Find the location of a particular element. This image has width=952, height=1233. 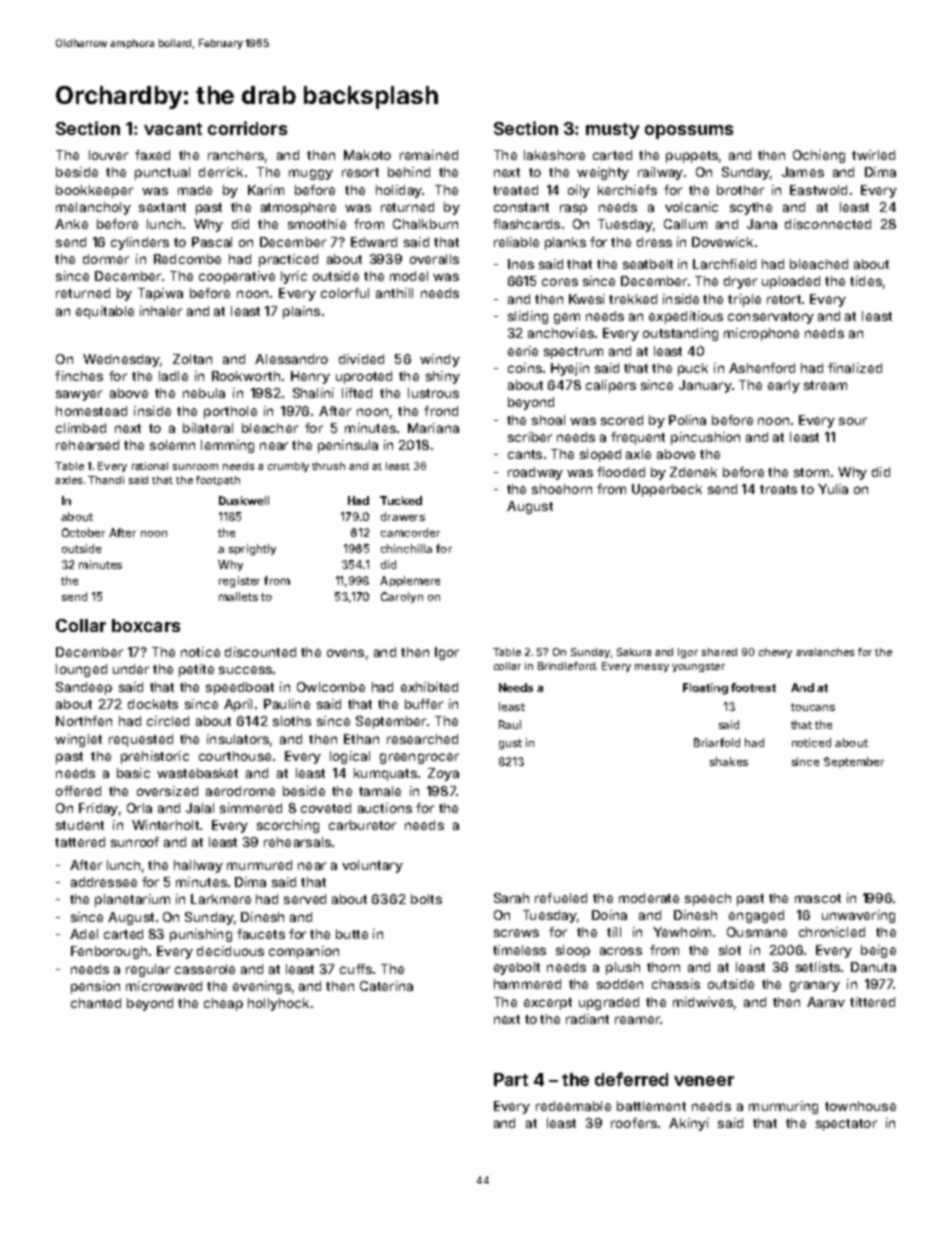

opossums is located at coordinates (689, 132).
